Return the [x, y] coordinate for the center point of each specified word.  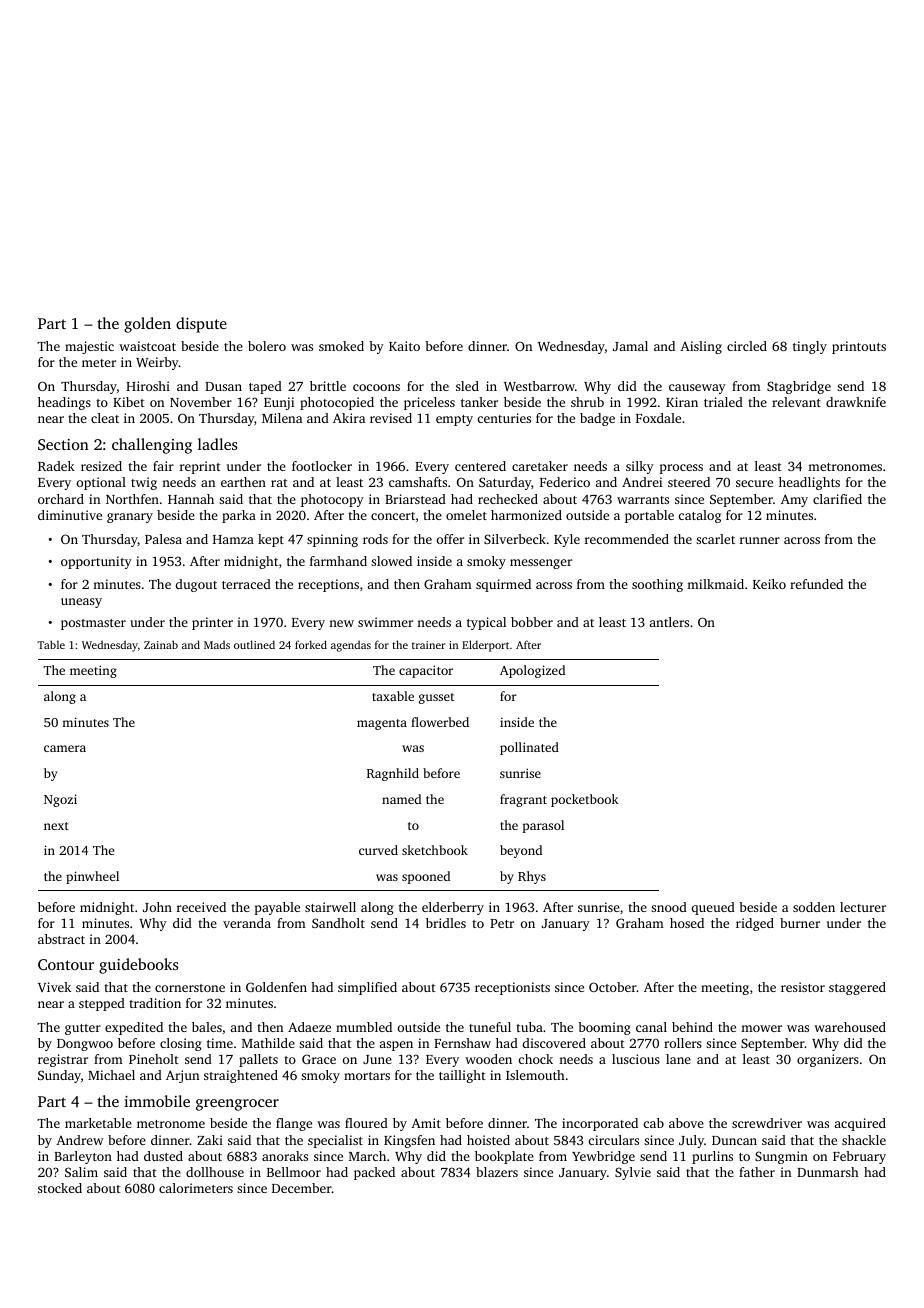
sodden [814, 907]
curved [378, 850]
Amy [794, 500]
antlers [669, 622]
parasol [543, 826]
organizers [828, 1060]
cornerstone [190, 988]
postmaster [93, 624]
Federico [565, 482]
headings [64, 403]
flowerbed [440, 722]
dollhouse [215, 1172]
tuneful [490, 1027]
